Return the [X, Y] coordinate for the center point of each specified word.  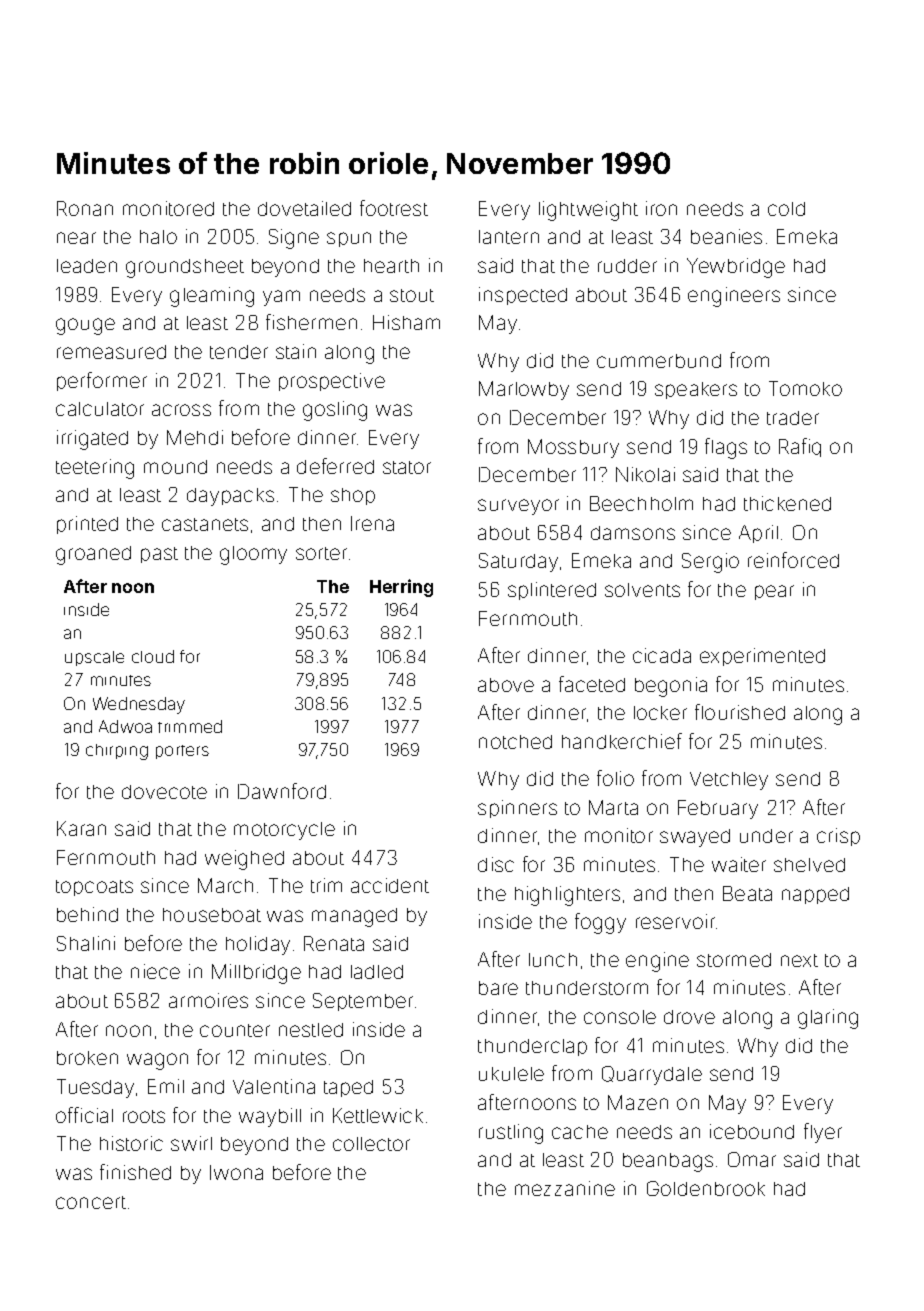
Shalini [86, 943]
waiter [739, 864]
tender [239, 352]
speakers [696, 390]
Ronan [85, 208]
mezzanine [565, 1188]
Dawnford [282, 791]
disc [496, 864]
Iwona [236, 1172]
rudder [627, 266]
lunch [553, 960]
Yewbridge [736, 268]
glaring [828, 1019]
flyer [823, 1133]
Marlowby [524, 390]
